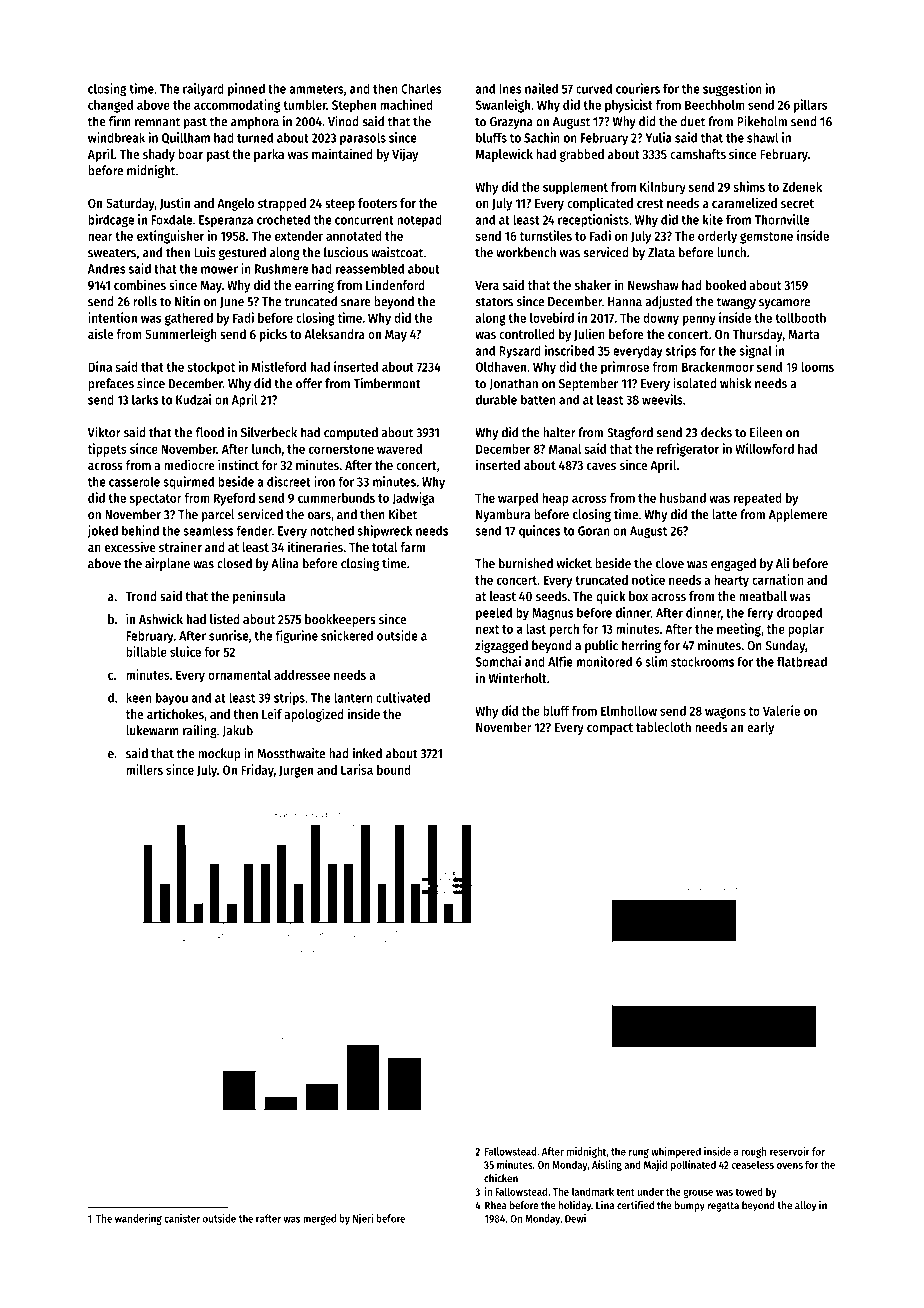  I want to click on Jurgen, so click(296, 771).
